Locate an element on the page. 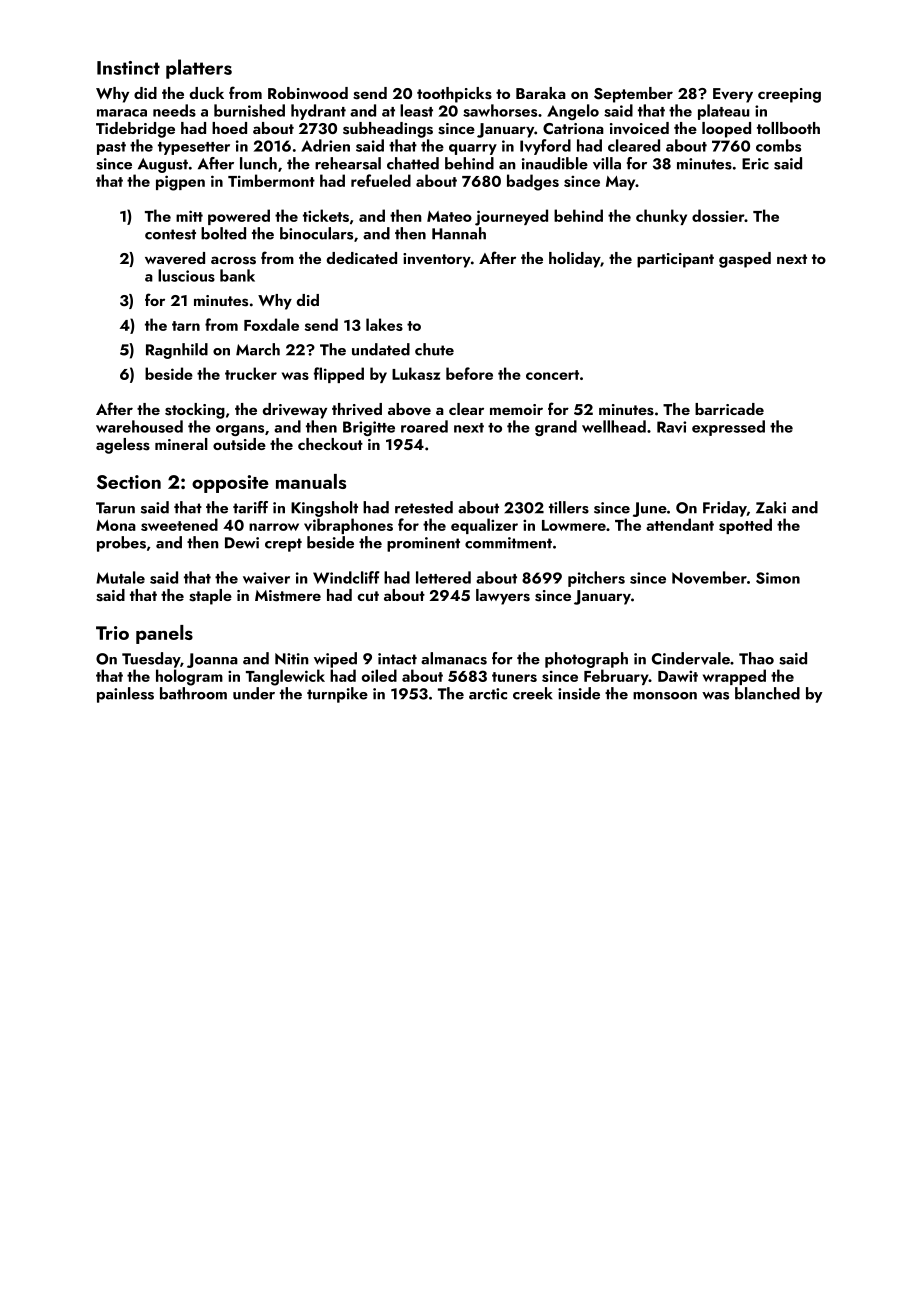 The width and height of the document is (924, 1308). participant is located at coordinates (675, 260).
